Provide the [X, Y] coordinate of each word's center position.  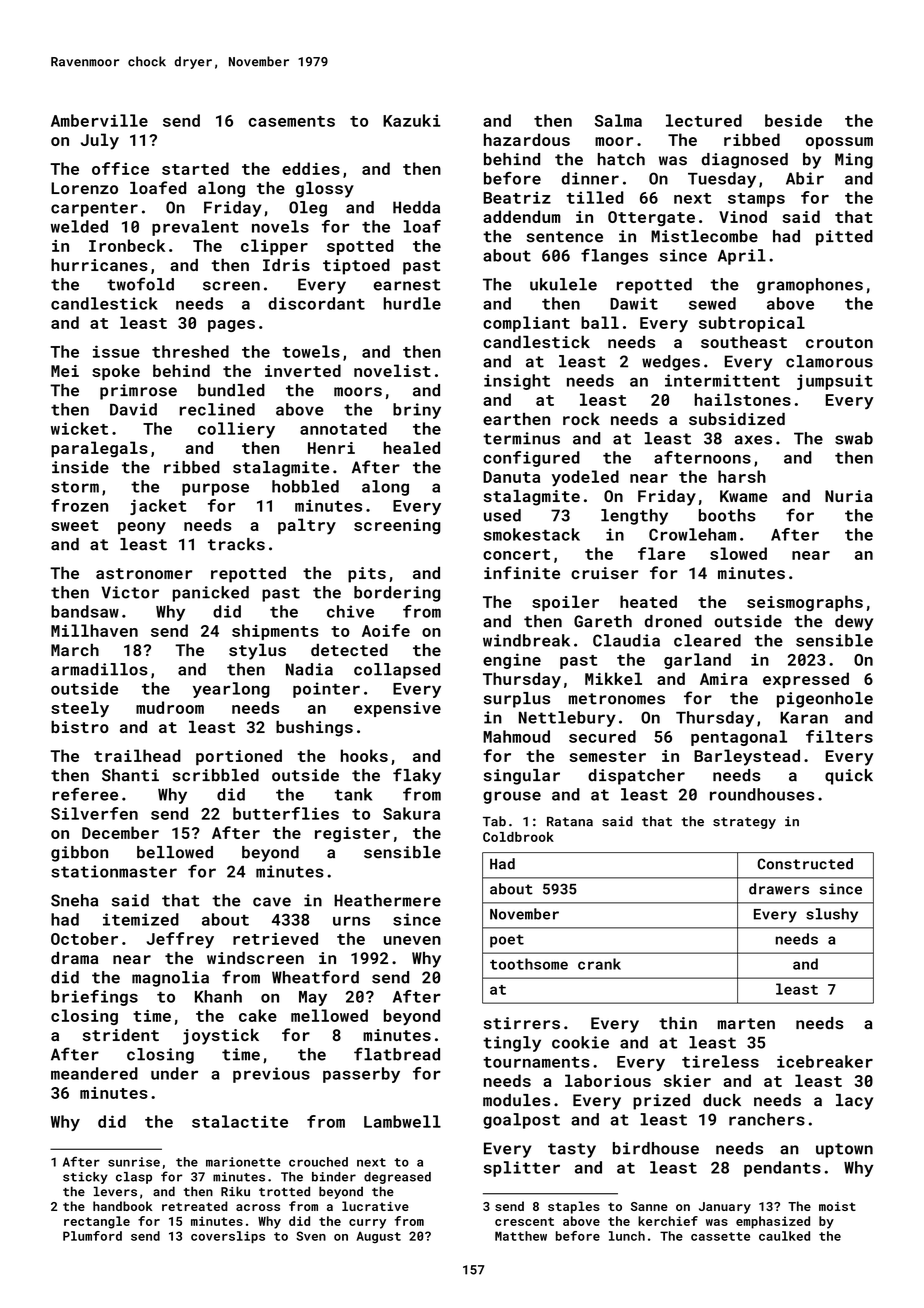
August [378, 1237]
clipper [274, 247]
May [313, 998]
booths [727, 515]
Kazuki [412, 120]
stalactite [240, 1121]
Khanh [218, 996]
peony [142, 528]
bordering [397, 594]
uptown [844, 1150]
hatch [621, 159]
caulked [784, 1236]
